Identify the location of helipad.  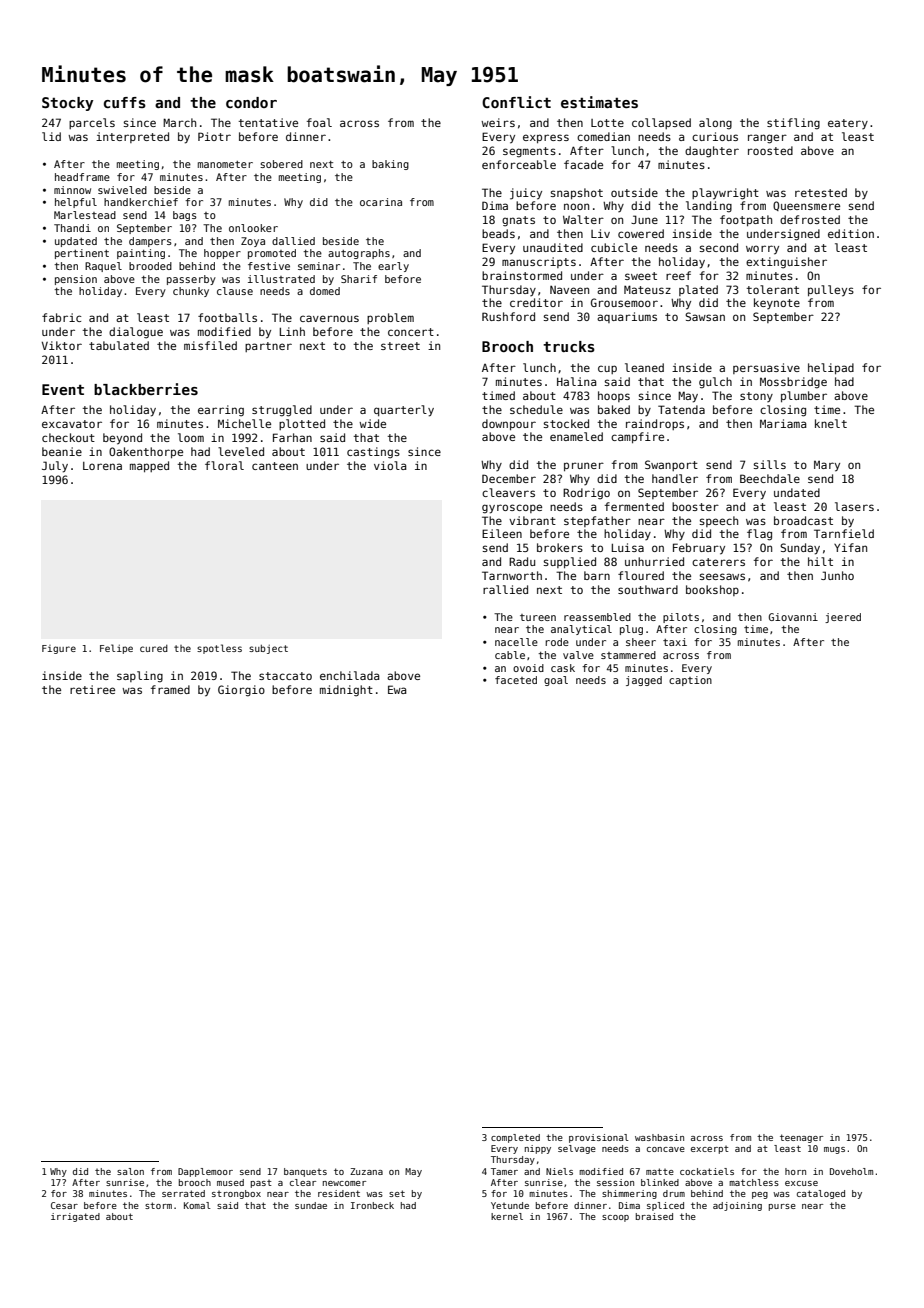
(831, 368).
